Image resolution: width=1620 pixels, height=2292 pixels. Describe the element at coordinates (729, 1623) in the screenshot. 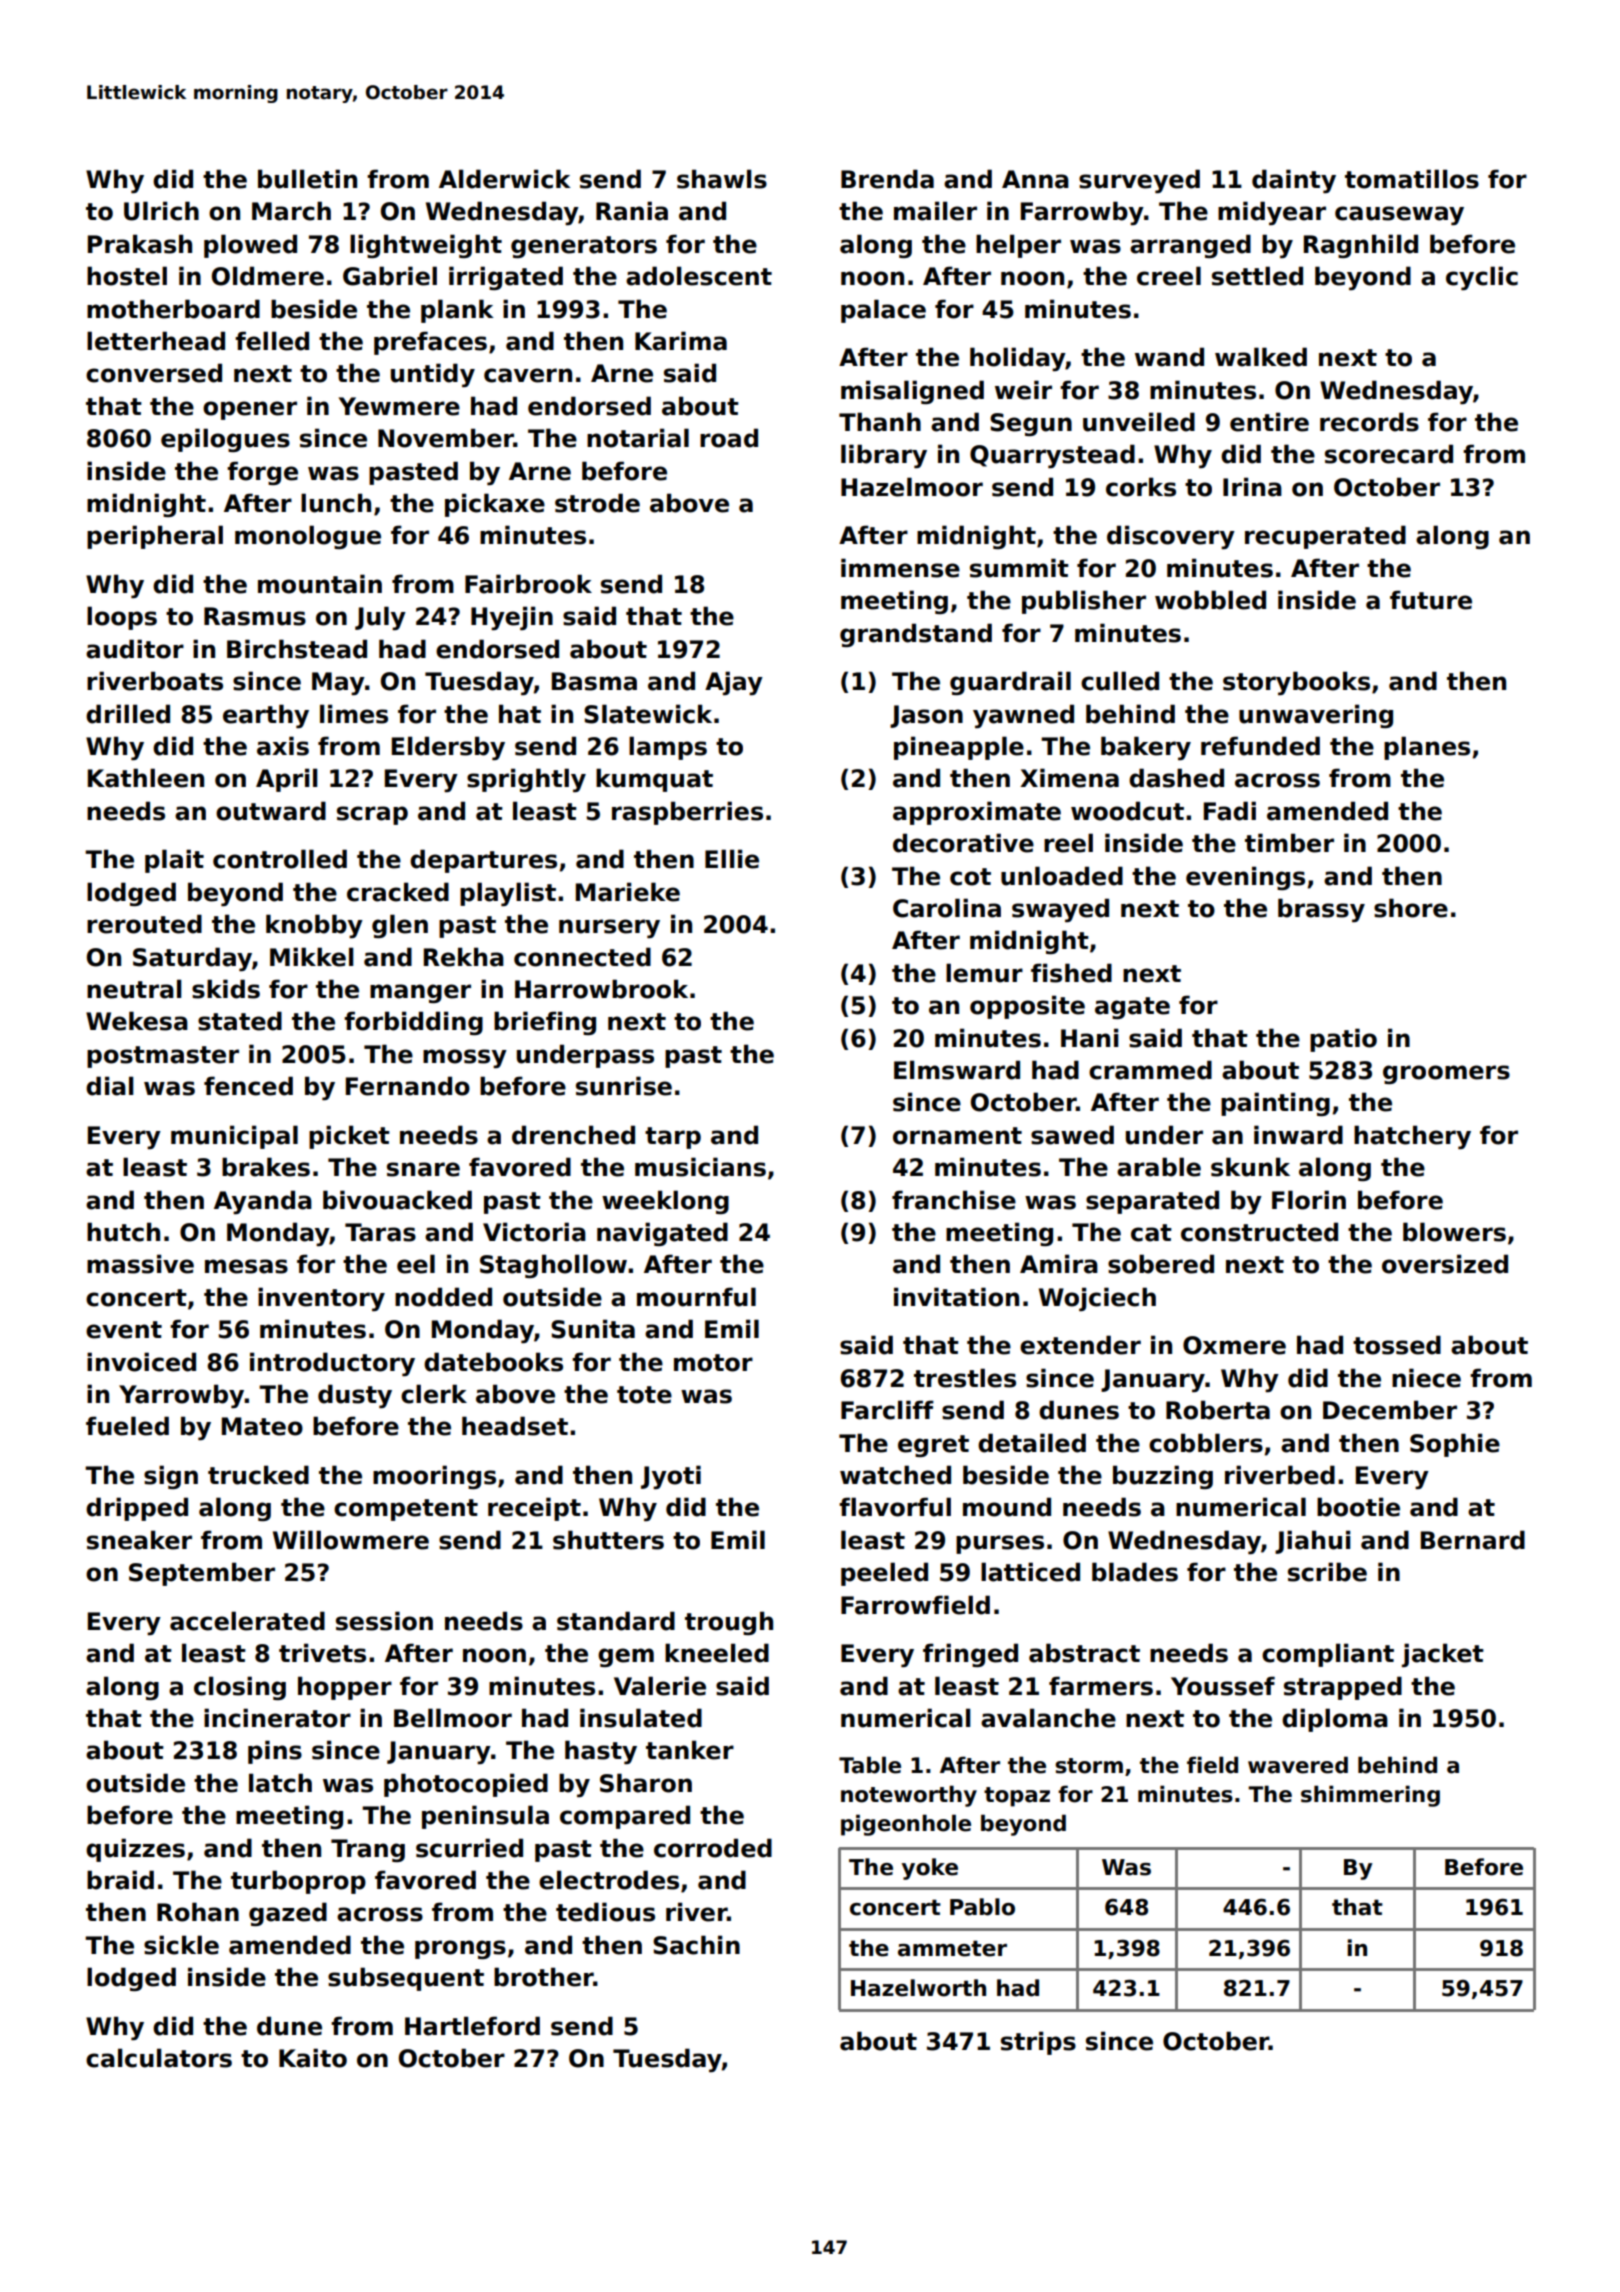

I see `trough` at that location.
